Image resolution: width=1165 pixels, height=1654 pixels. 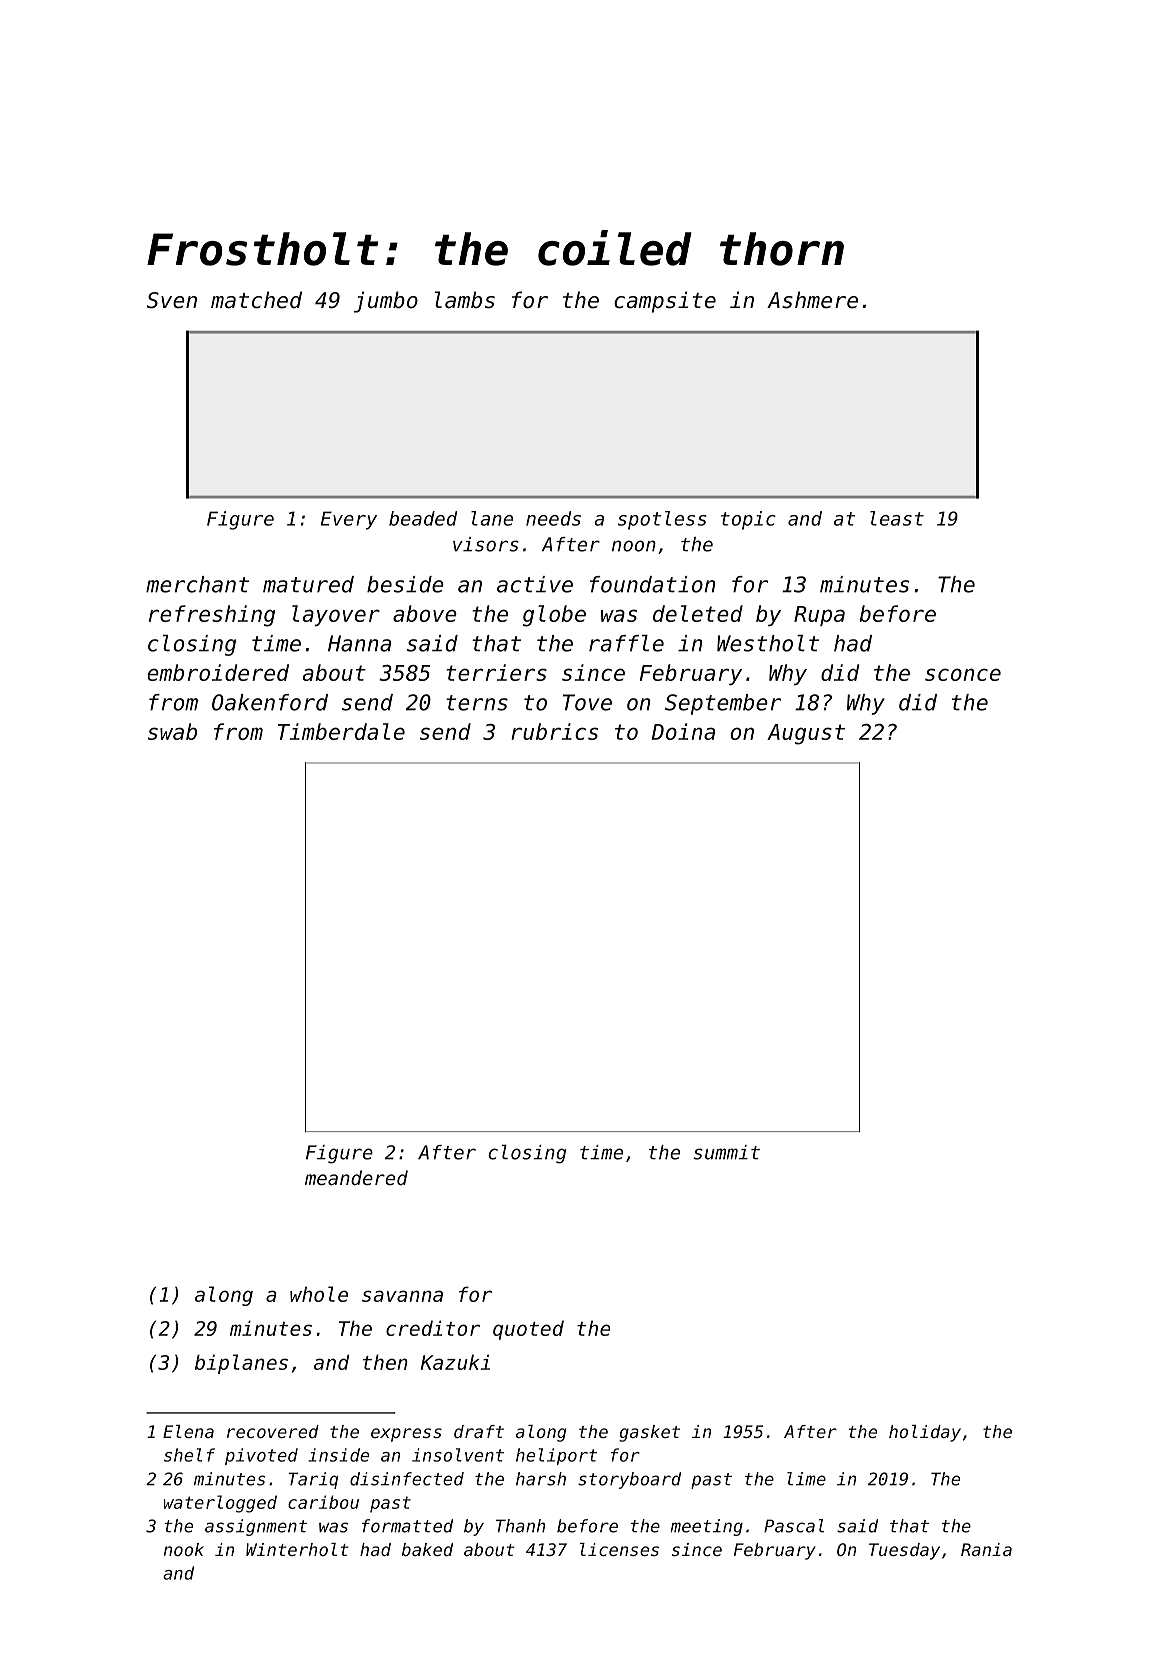 What do you see at coordinates (812, 300) in the screenshot?
I see `Ashmere` at bounding box center [812, 300].
